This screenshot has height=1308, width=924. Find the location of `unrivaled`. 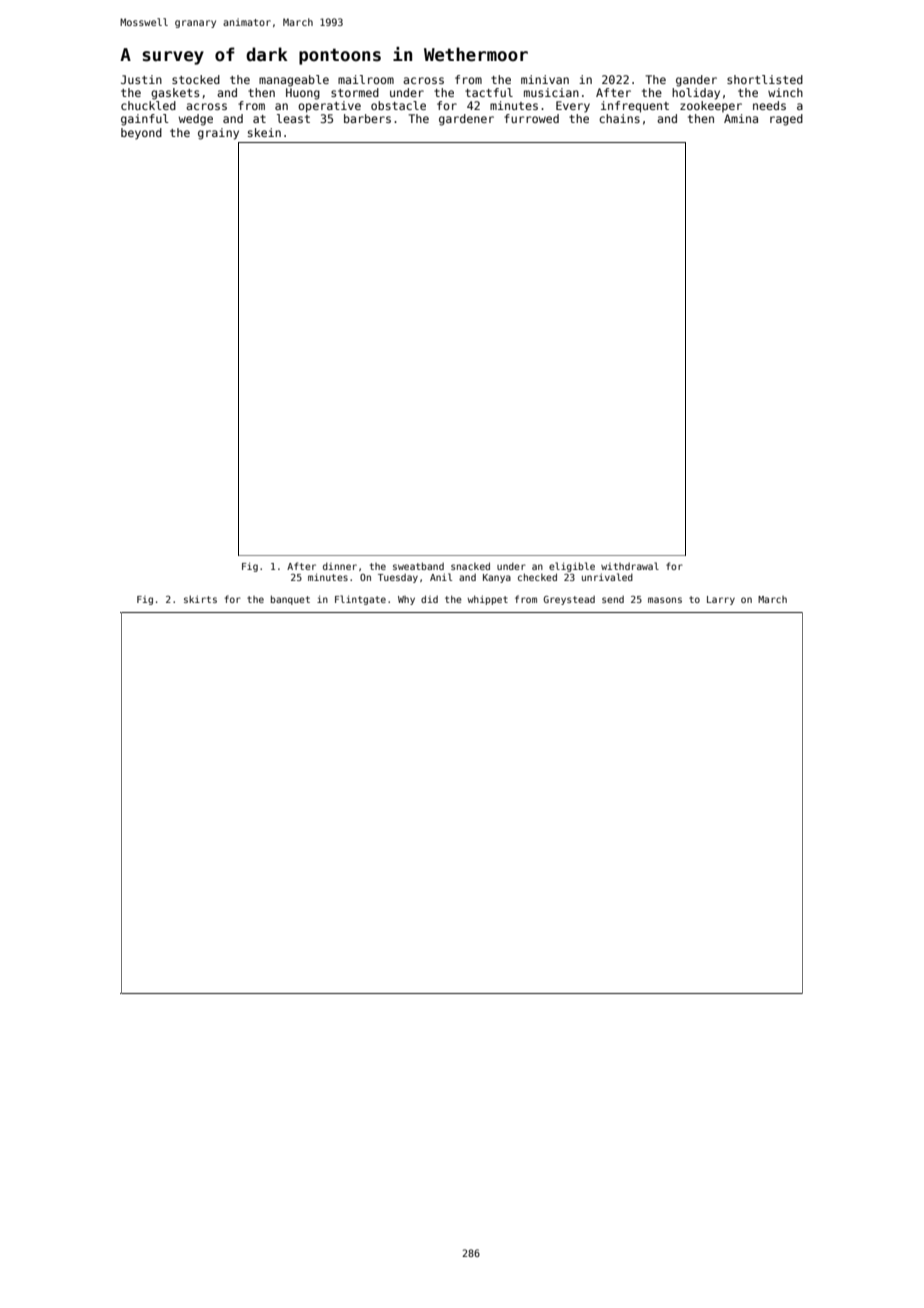

unrivaled is located at coordinates (607, 577).
